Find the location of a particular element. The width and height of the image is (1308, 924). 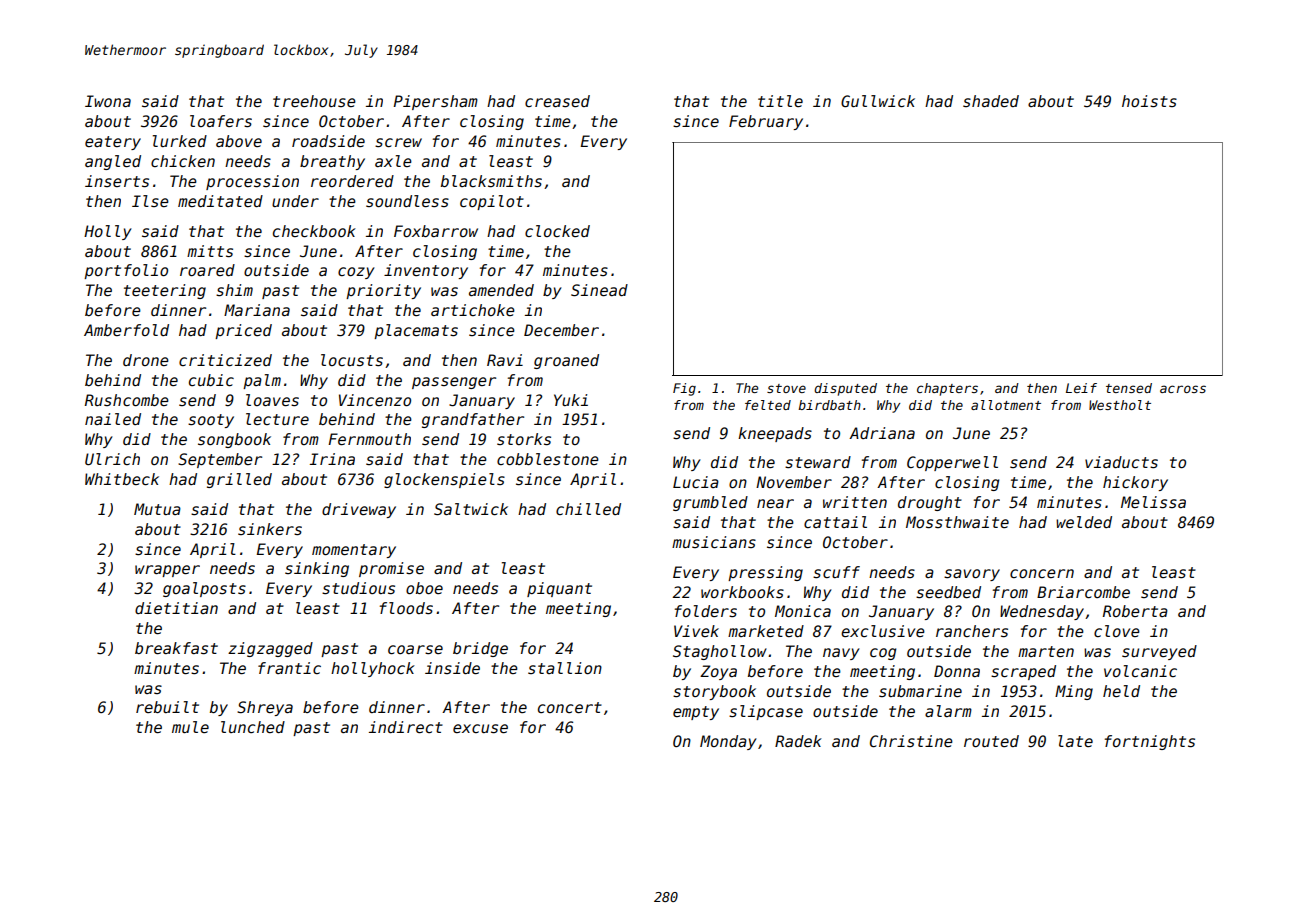

tensed is located at coordinates (1129, 388).
